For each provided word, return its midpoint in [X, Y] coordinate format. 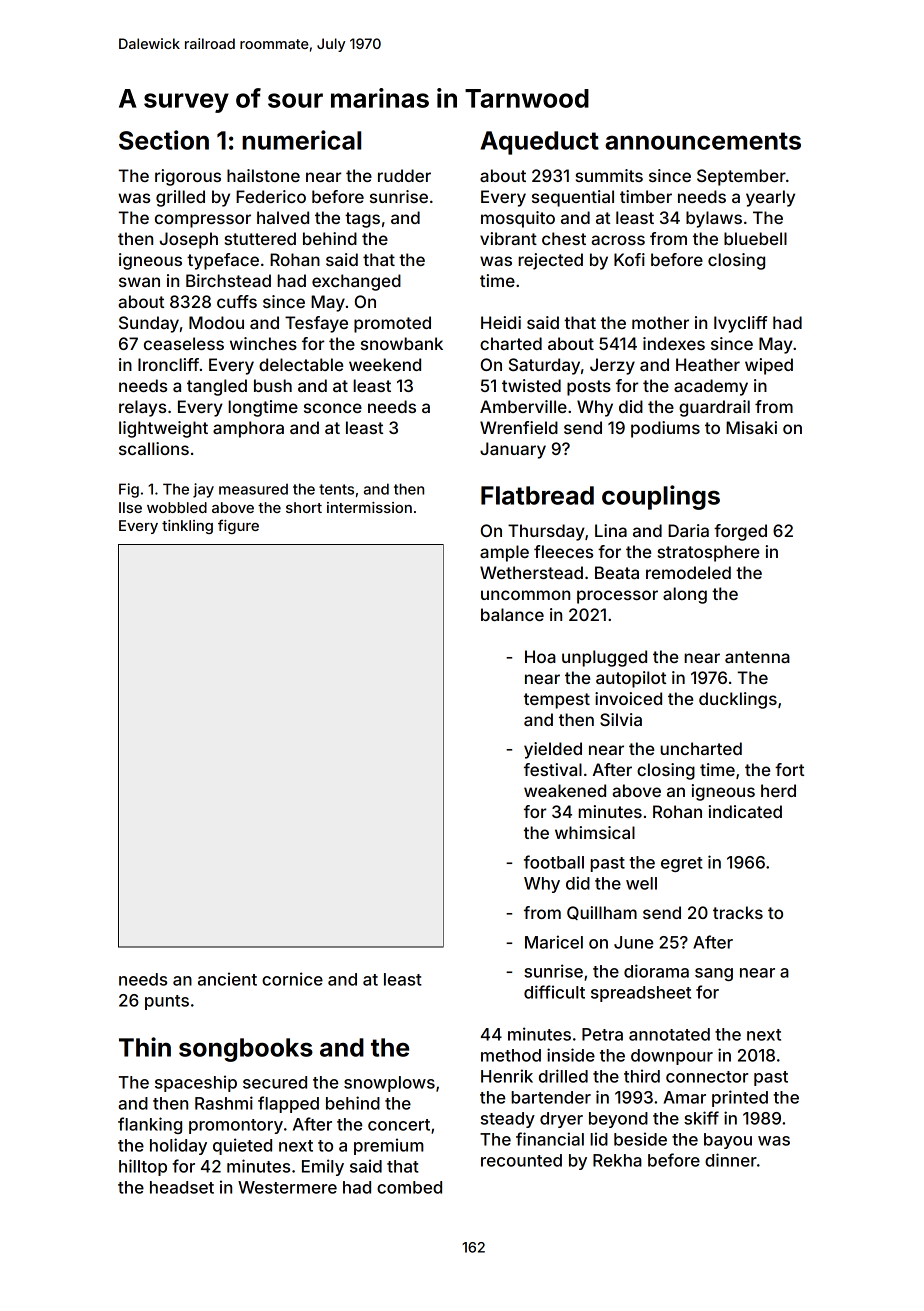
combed [409, 1187]
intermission [369, 507]
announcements [703, 141]
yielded [553, 750]
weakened [565, 790]
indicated [745, 811]
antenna [757, 657]
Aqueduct [539, 143]
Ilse [130, 507]
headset [182, 1187]
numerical [301, 140]
